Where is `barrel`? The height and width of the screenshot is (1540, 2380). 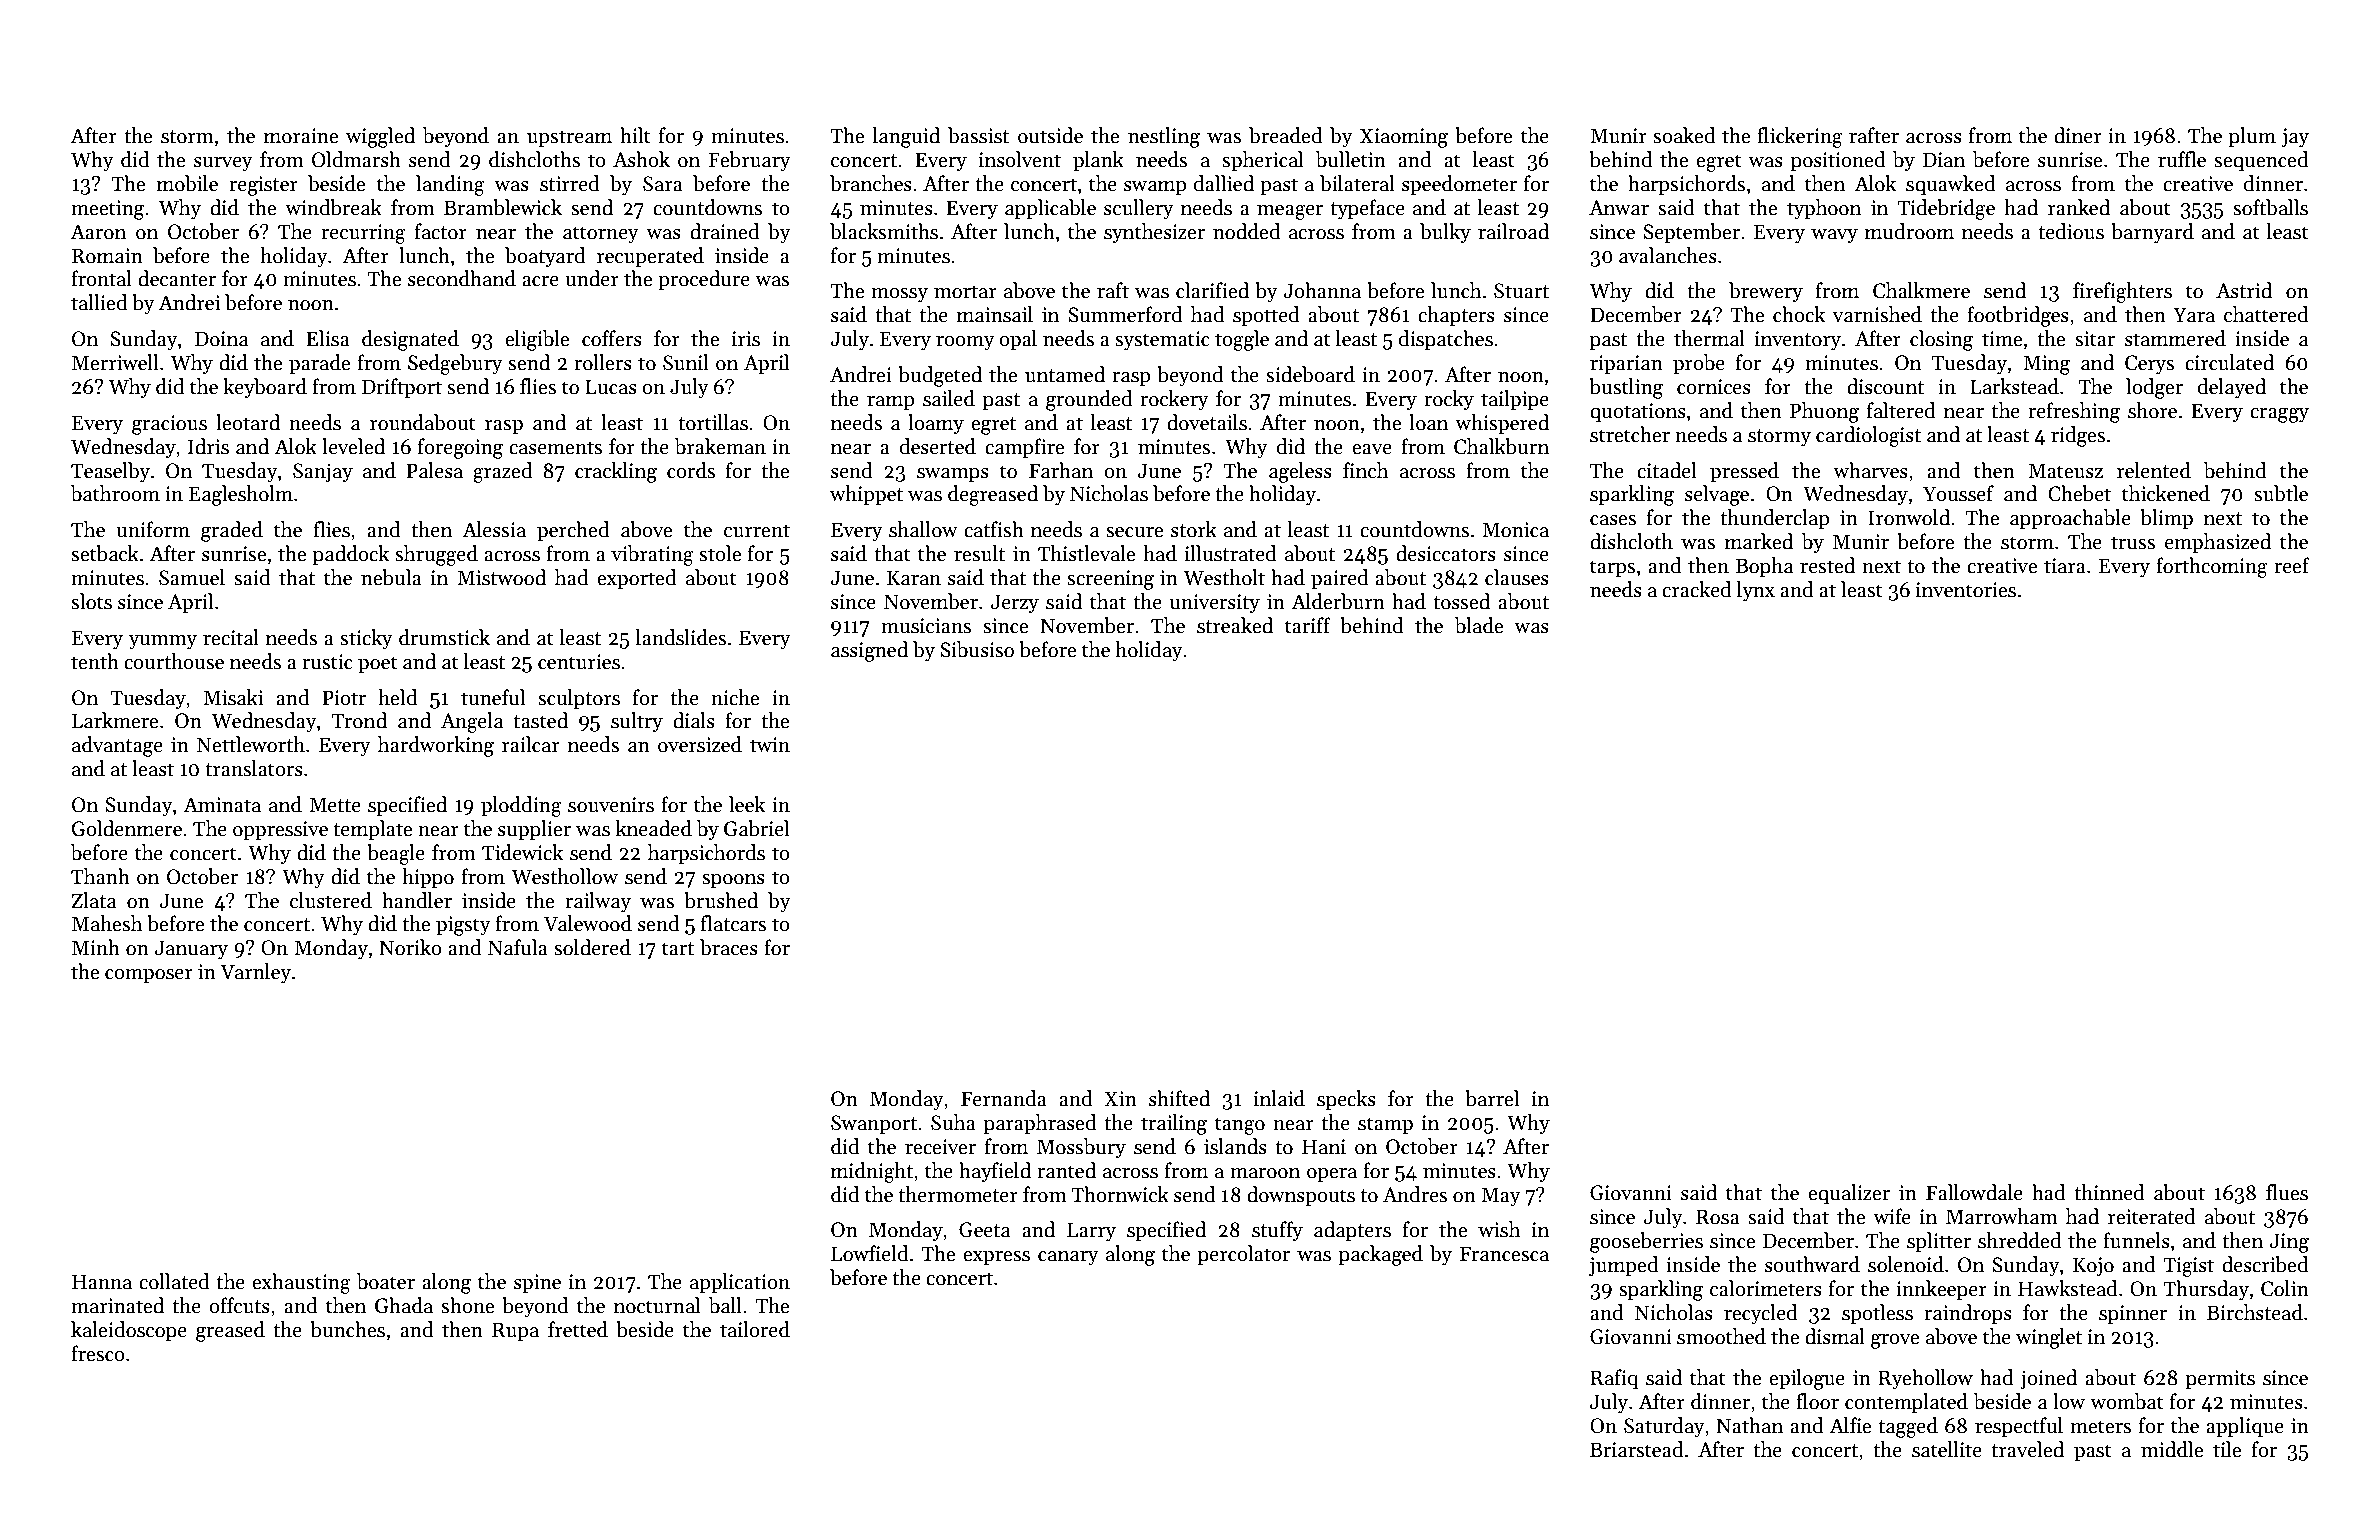
barrel is located at coordinates (1492, 1098).
